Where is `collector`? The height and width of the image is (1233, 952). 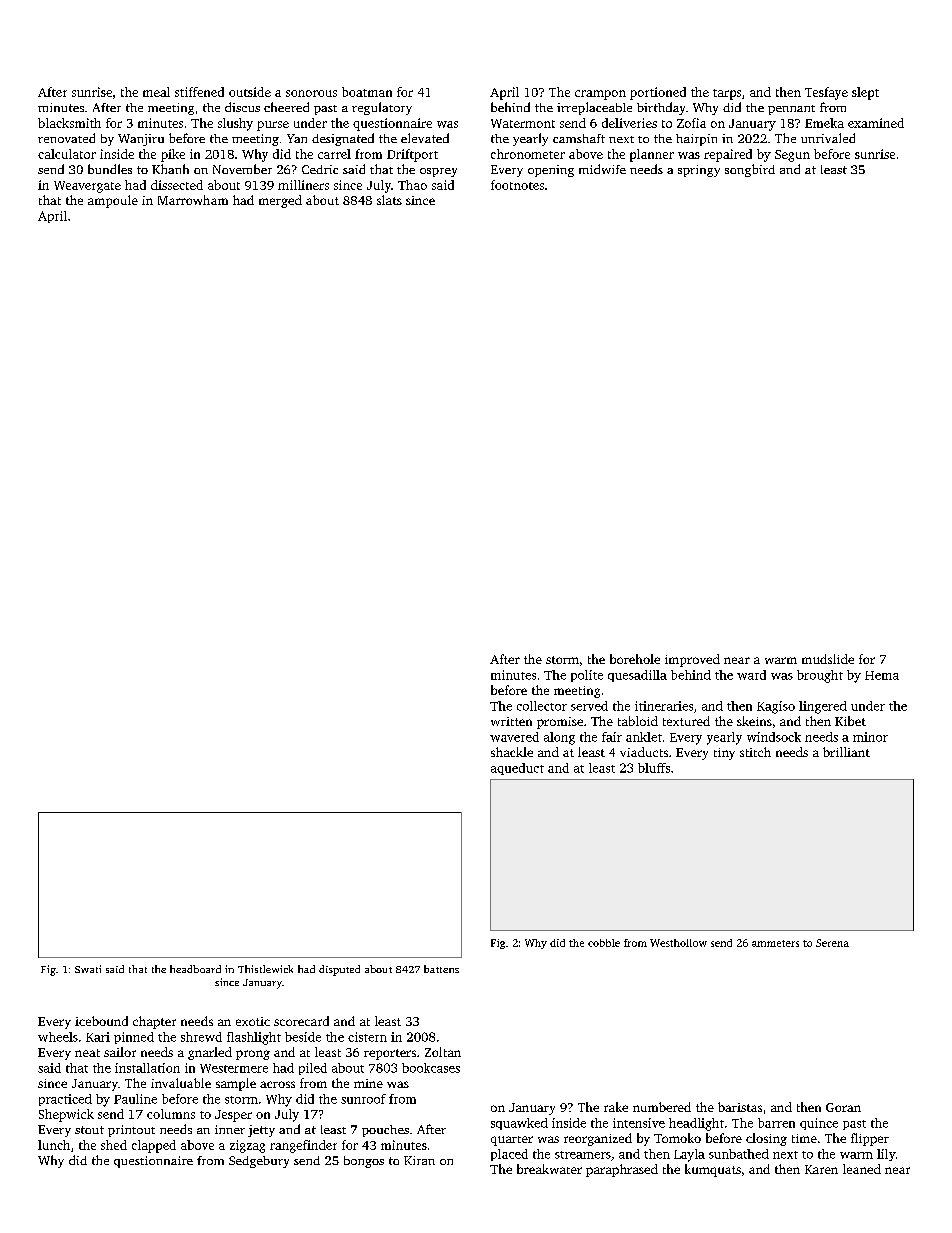 collector is located at coordinates (542, 706).
